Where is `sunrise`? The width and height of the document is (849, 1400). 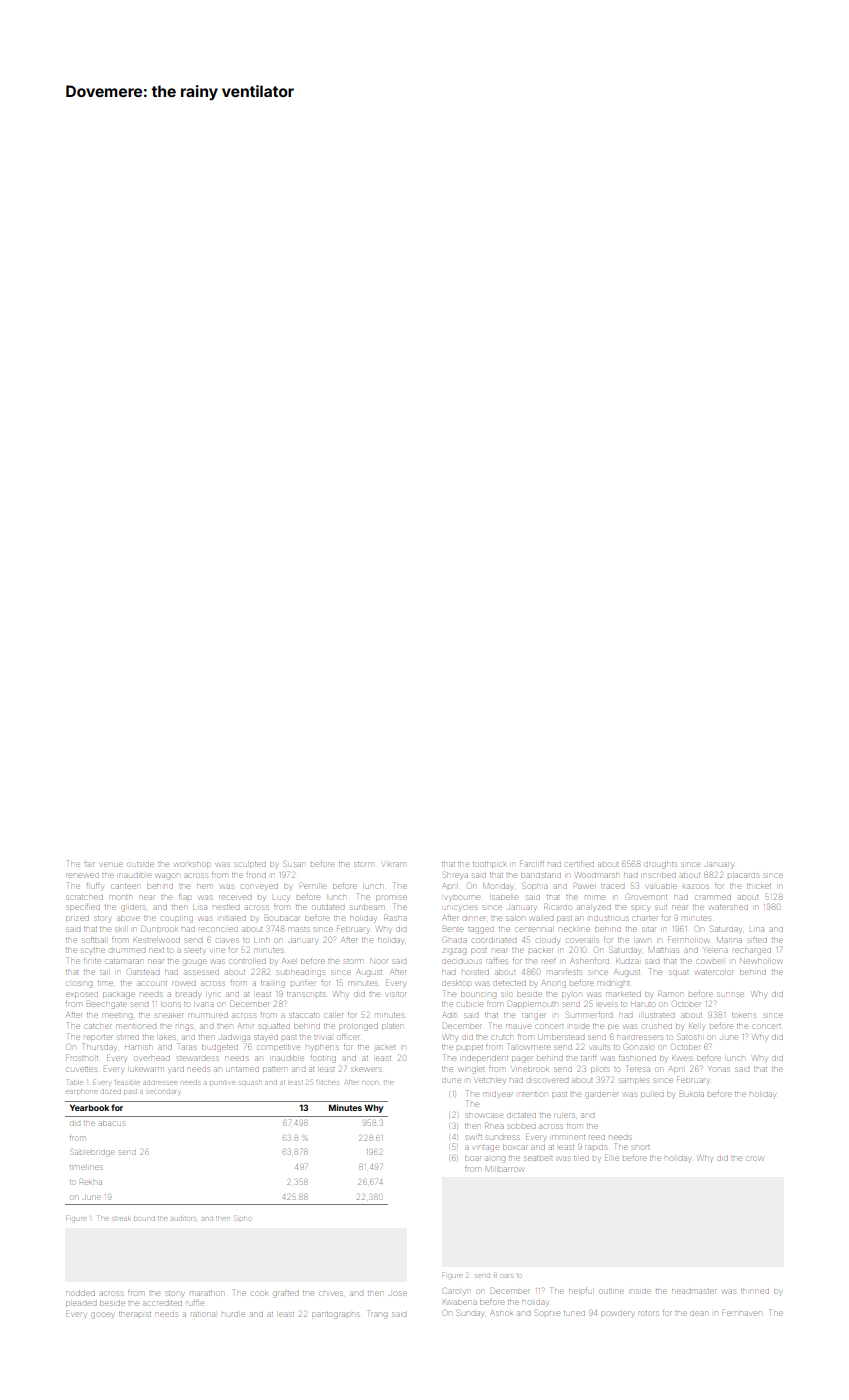 sunrise is located at coordinates (730, 994).
